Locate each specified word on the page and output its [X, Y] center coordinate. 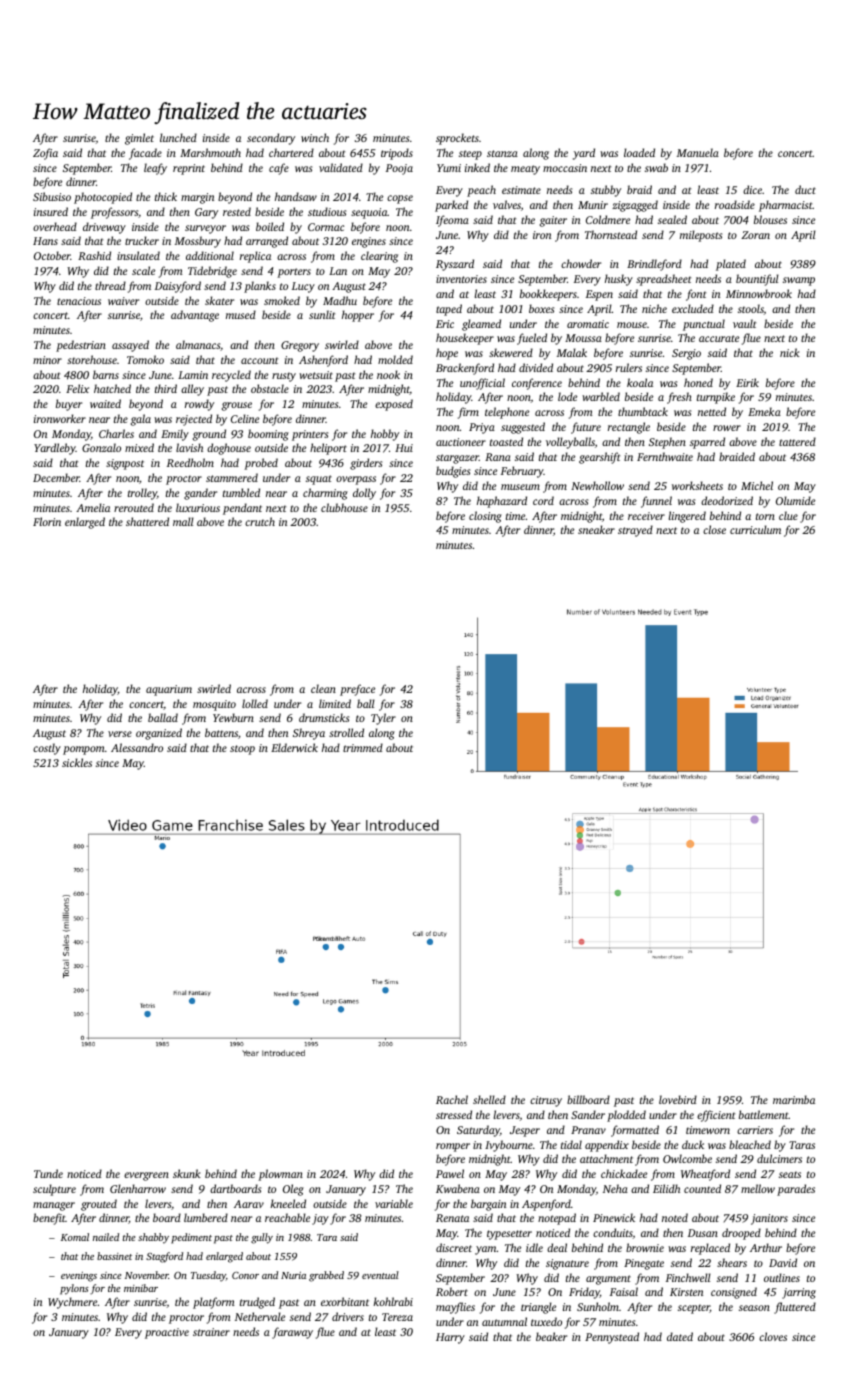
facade [145, 154]
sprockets [457, 139]
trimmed [363, 747]
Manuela [698, 152]
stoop [242, 750]
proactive [167, 1333]
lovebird [678, 1099]
